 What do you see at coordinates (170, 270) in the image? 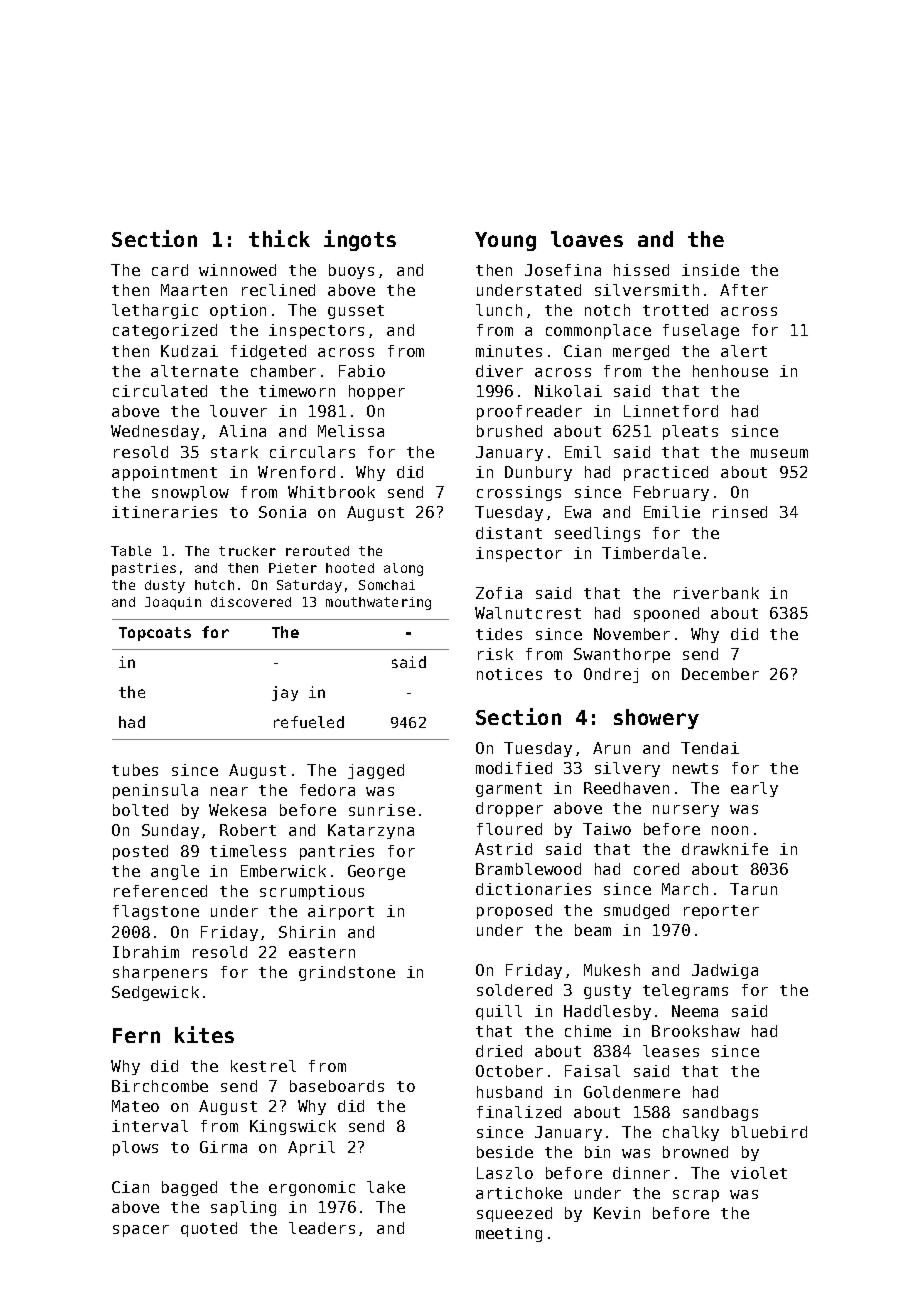
I see `card` at bounding box center [170, 270].
